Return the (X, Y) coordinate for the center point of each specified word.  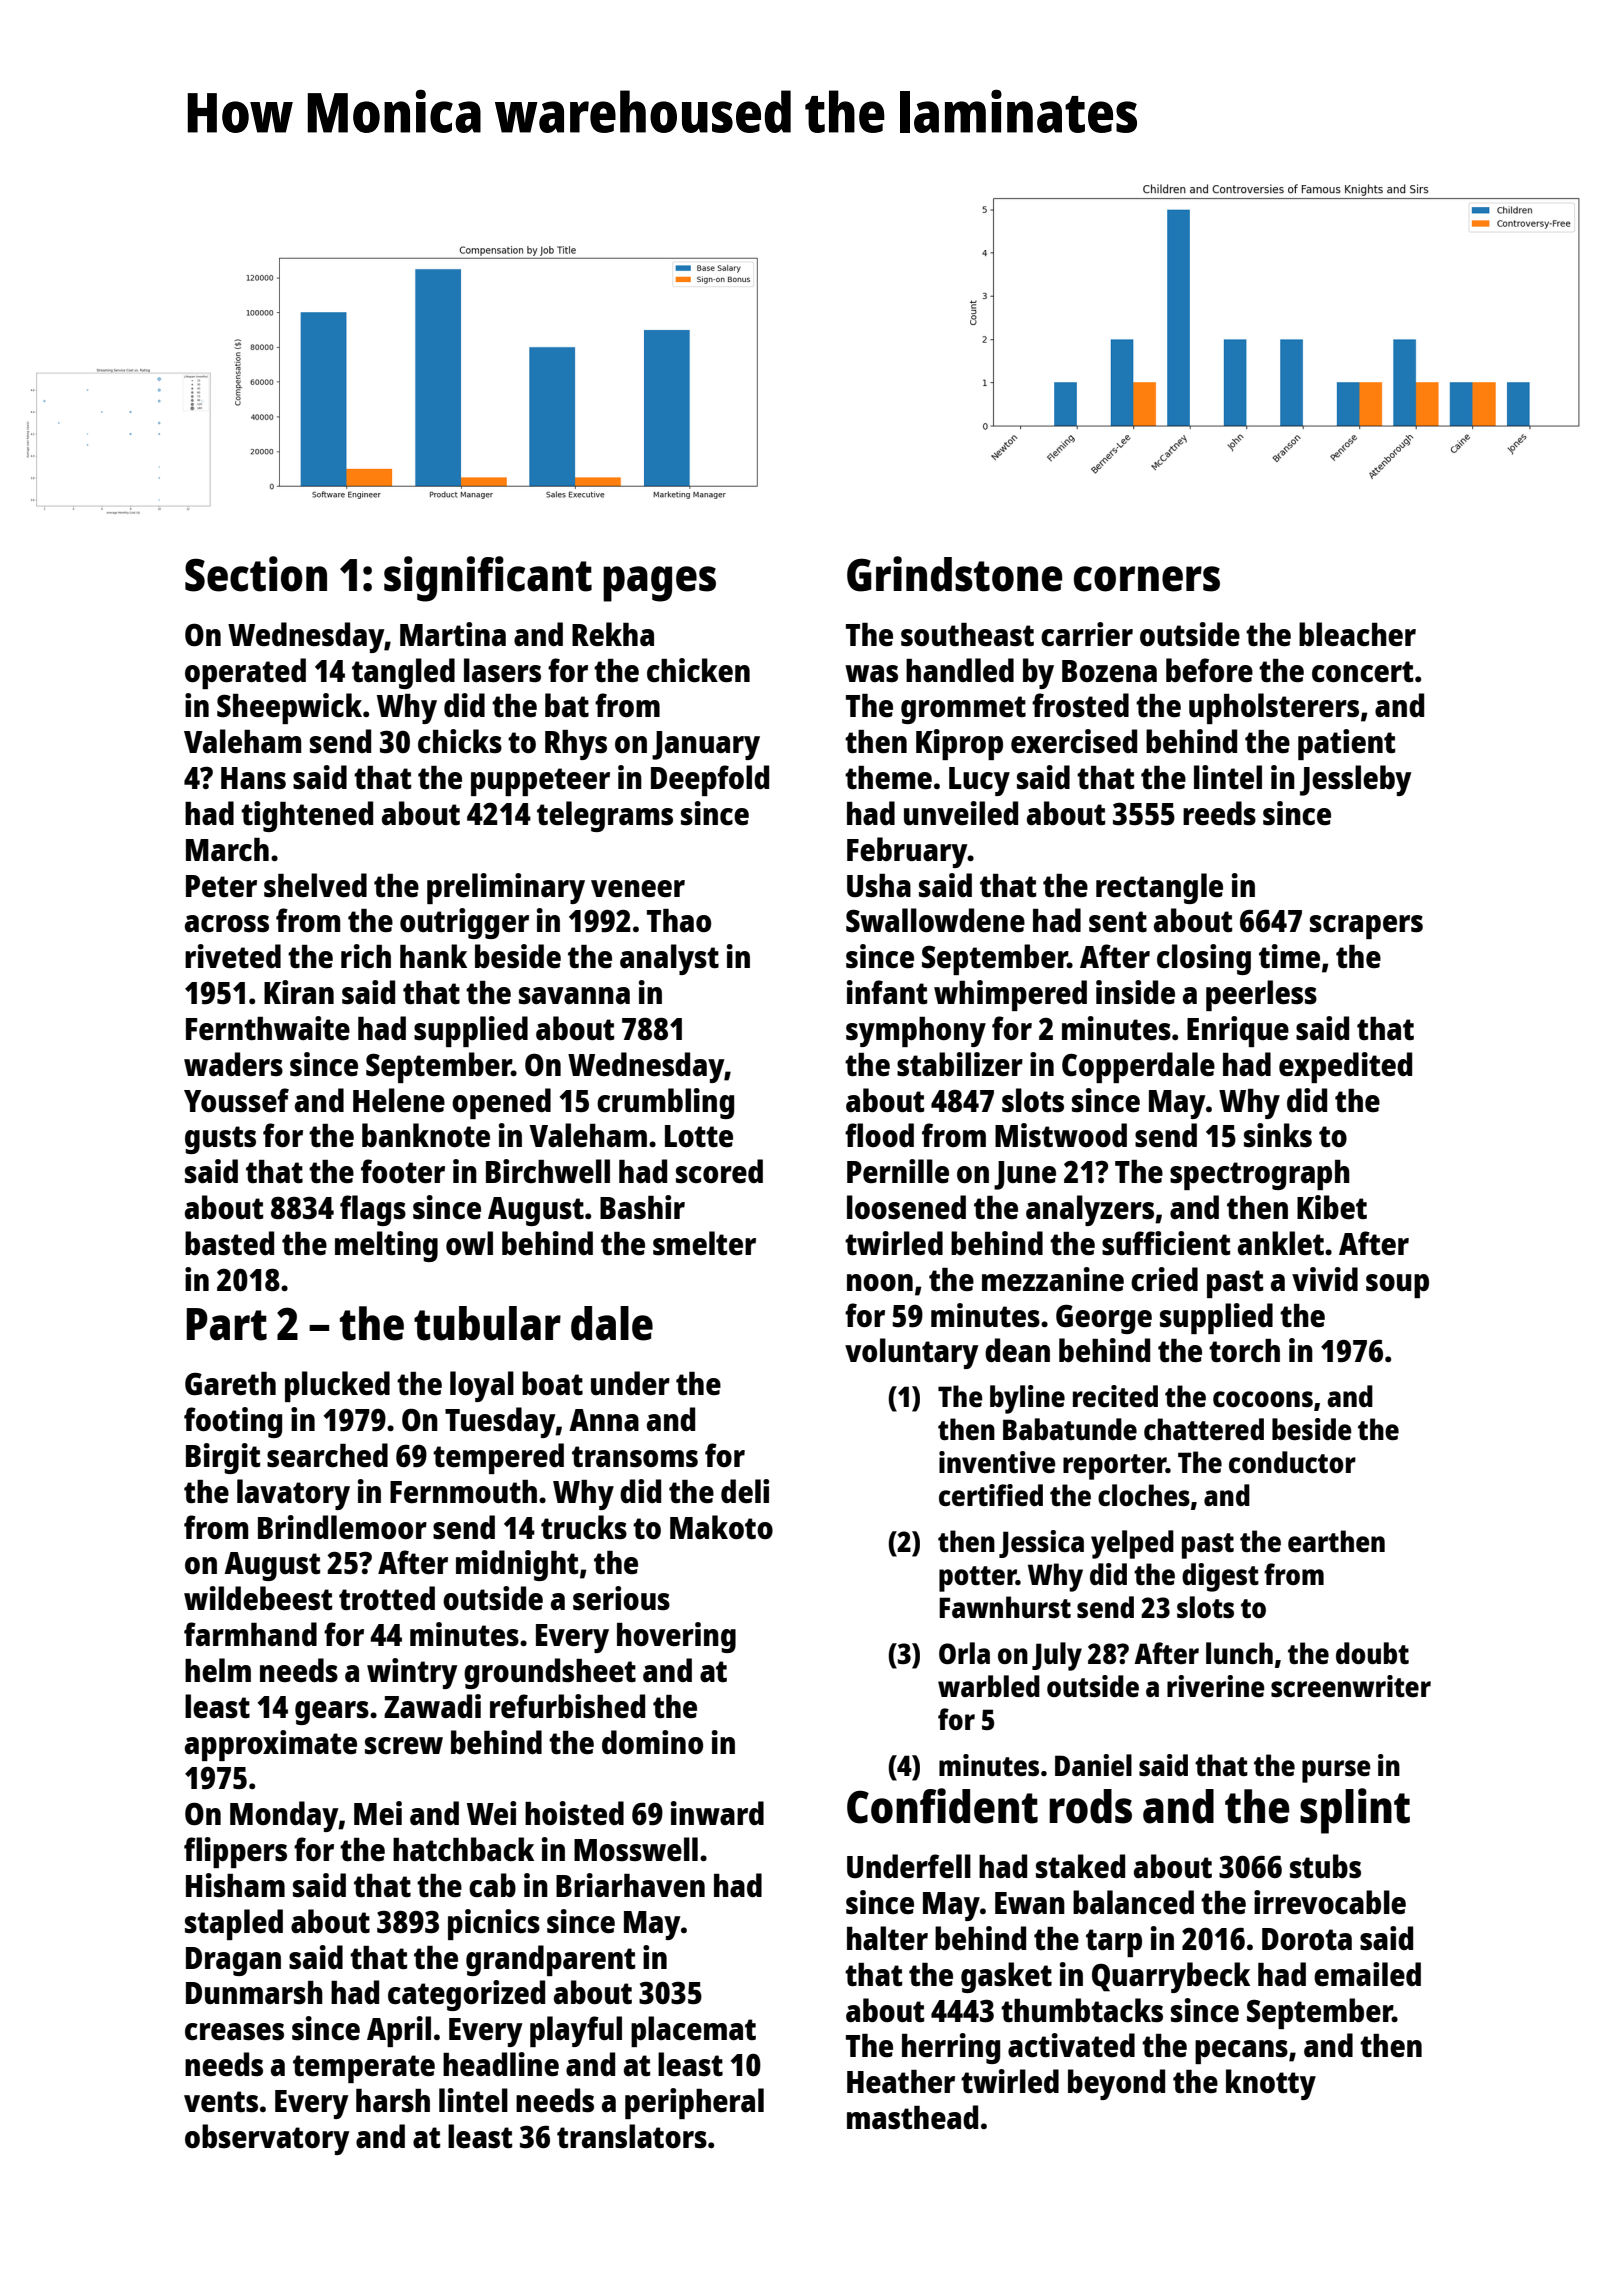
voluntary (912, 1353)
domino (652, 1742)
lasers (502, 670)
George (1104, 1319)
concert (1362, 671)
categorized (466, 1995)
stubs (1325, 1866)
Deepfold (710, 780)
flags (373, 1210)
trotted (387, 1598)
